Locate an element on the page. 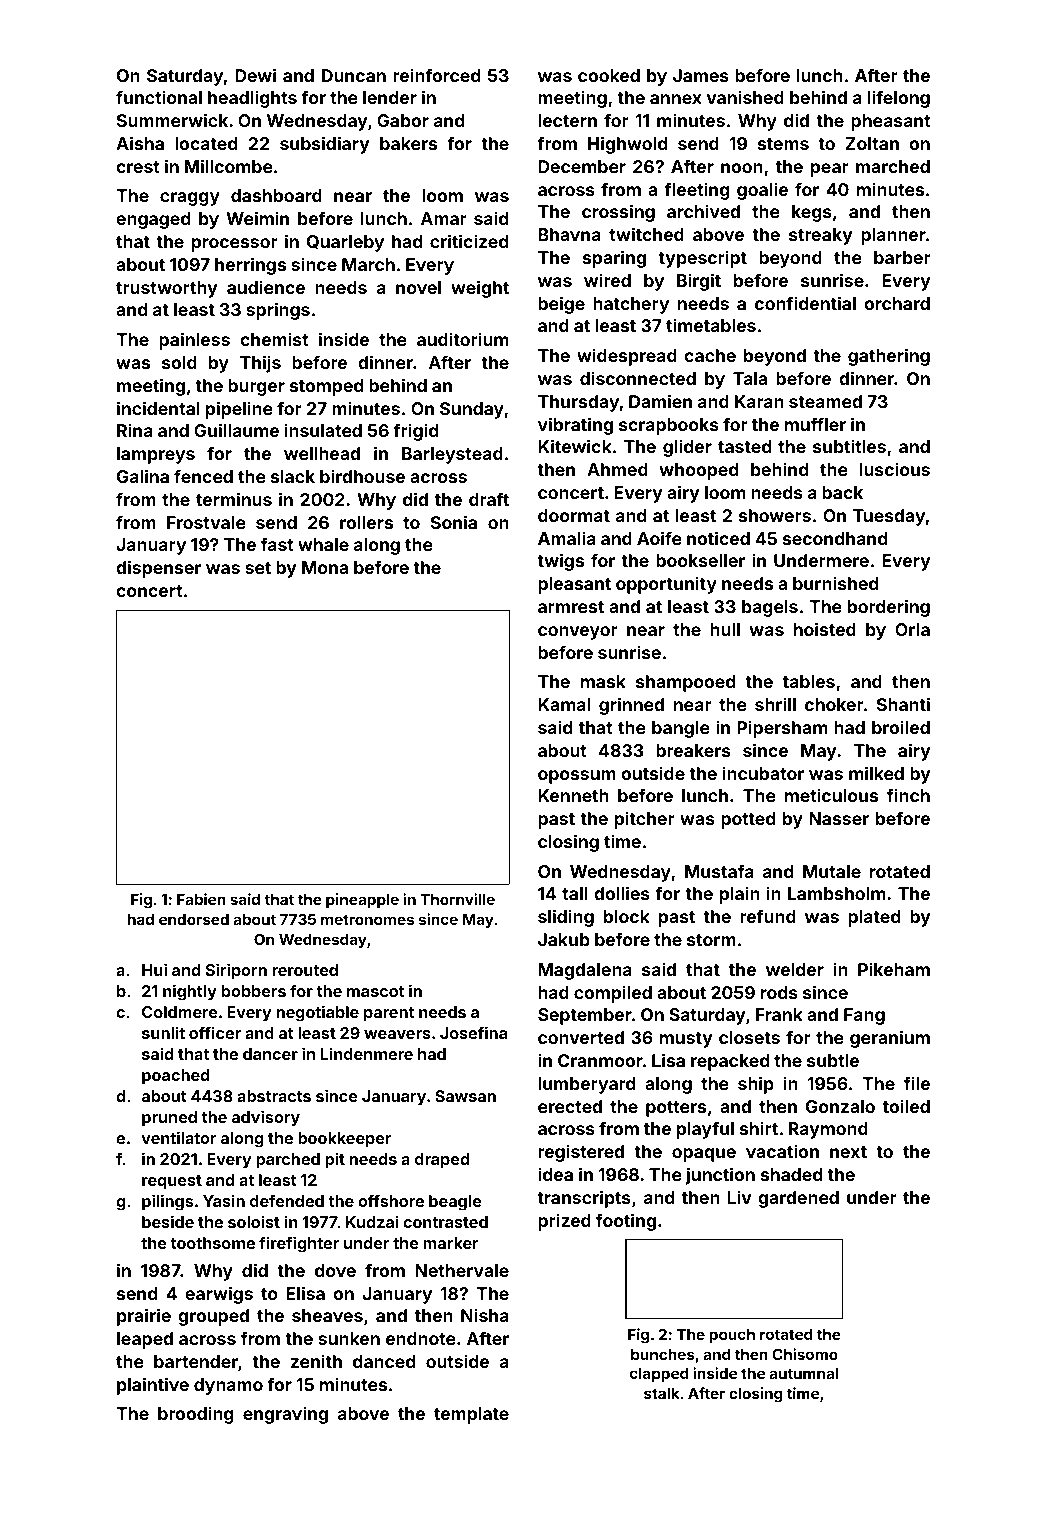 This page has width=1047, height=1516. doormat is located at coordinates (574, 515).
